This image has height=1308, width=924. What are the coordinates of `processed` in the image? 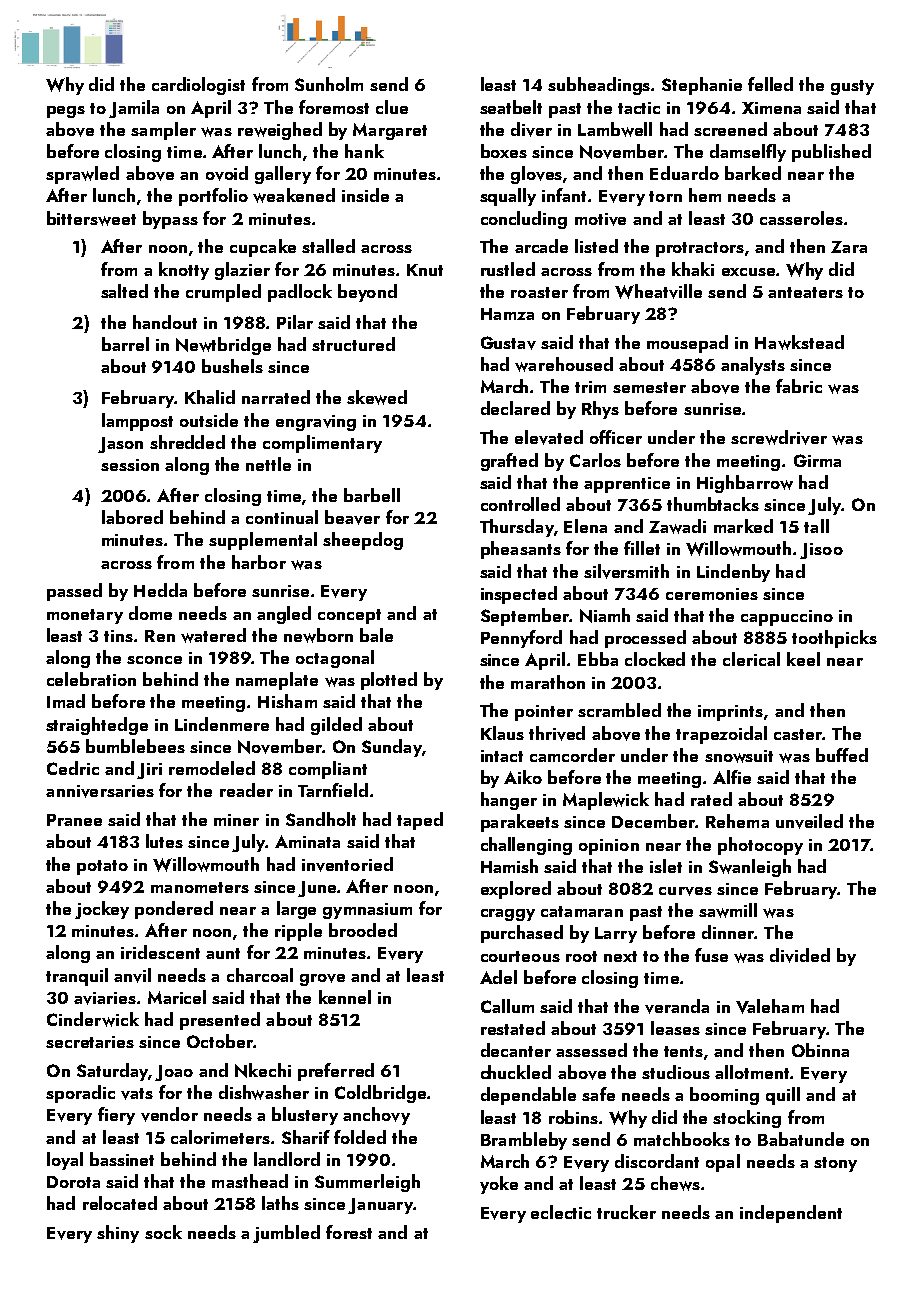 It's located at (645, 639).
